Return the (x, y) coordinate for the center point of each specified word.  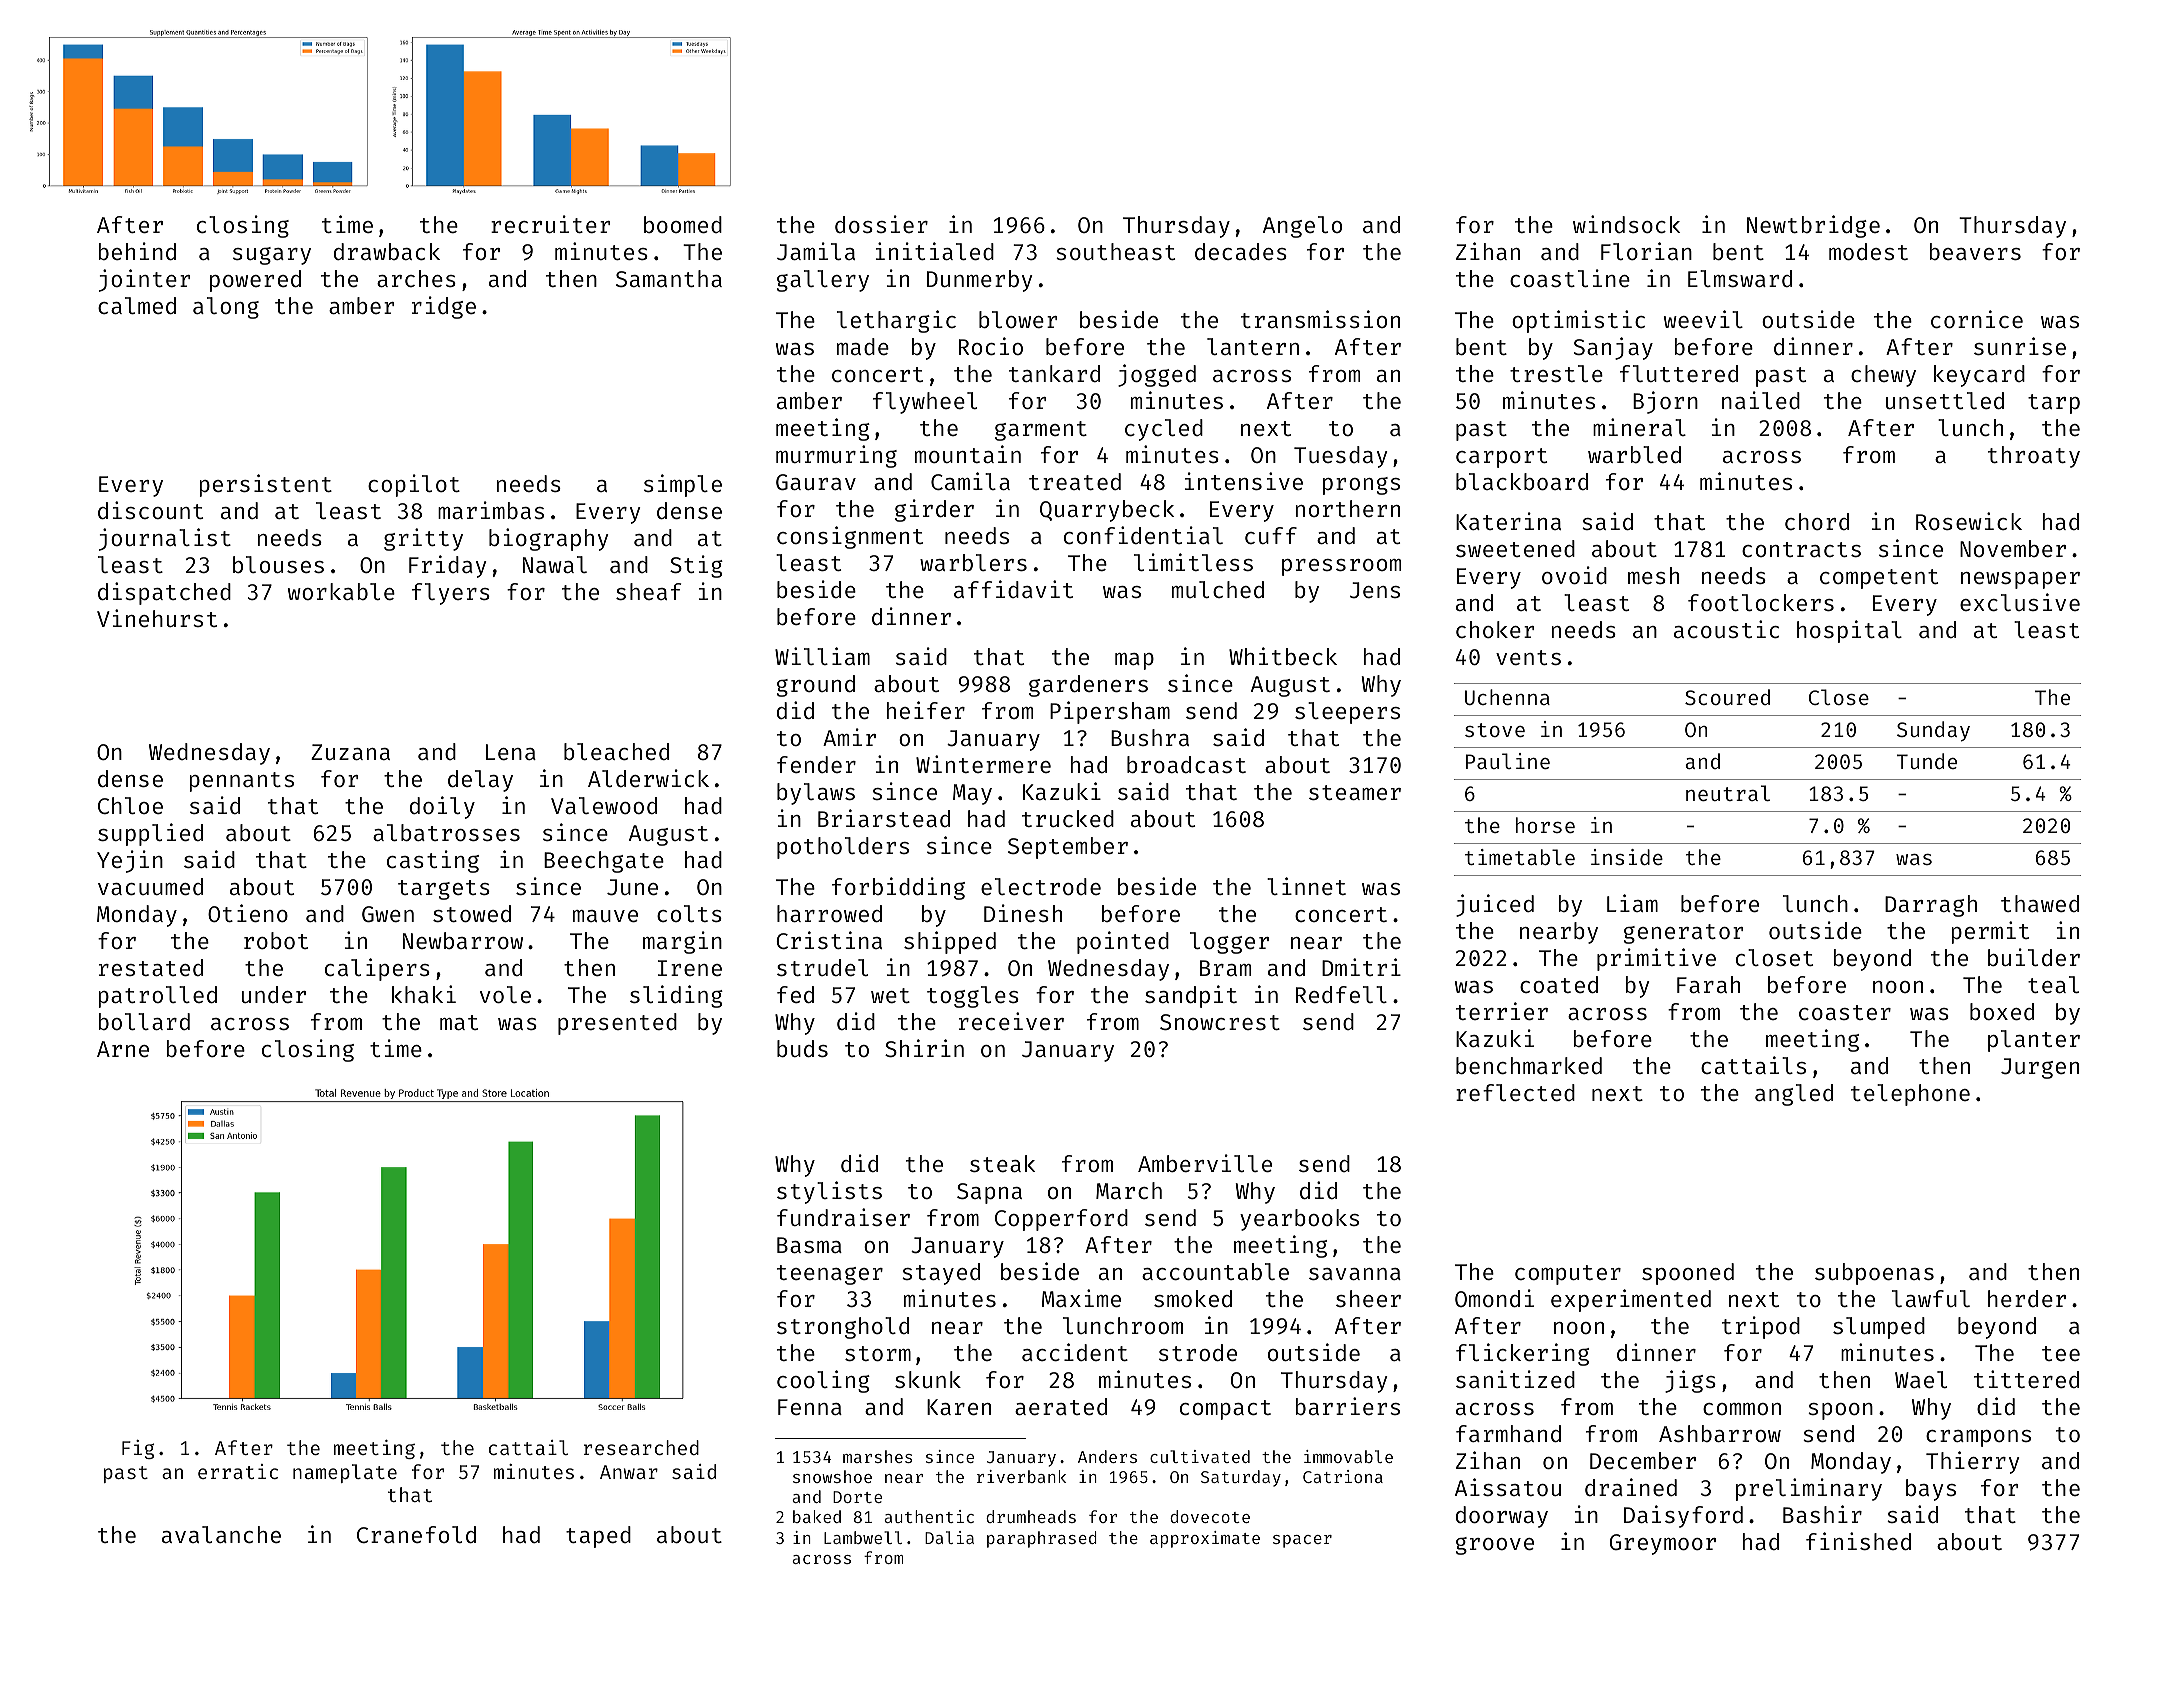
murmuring (836, 456)
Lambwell (863, 1537)
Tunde (1927, 761)
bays (1931, 1490)
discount (150, 510)
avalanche (221, 1534)
